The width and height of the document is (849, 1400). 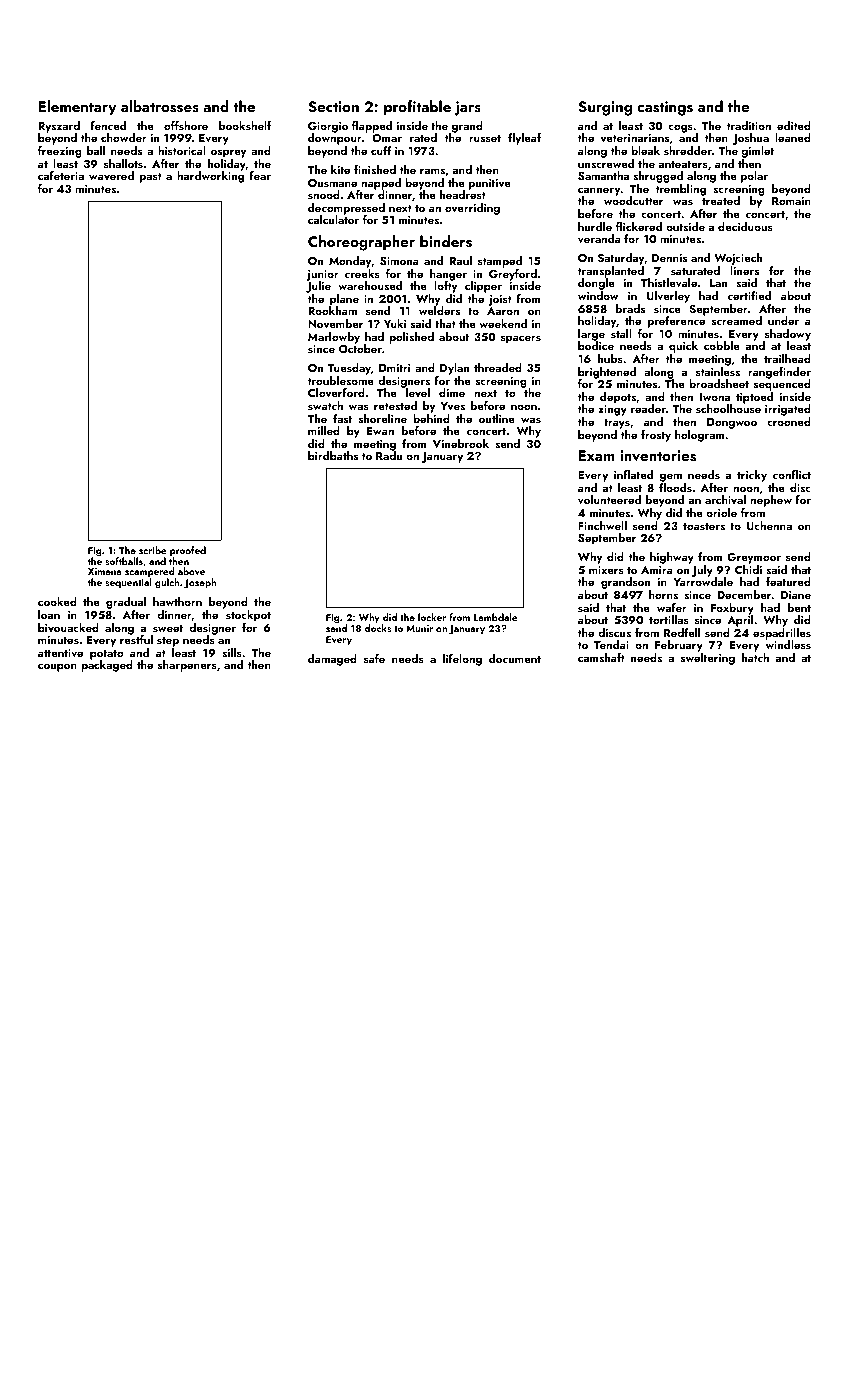 I want to click on hanger, so click(x=448, y=275).
